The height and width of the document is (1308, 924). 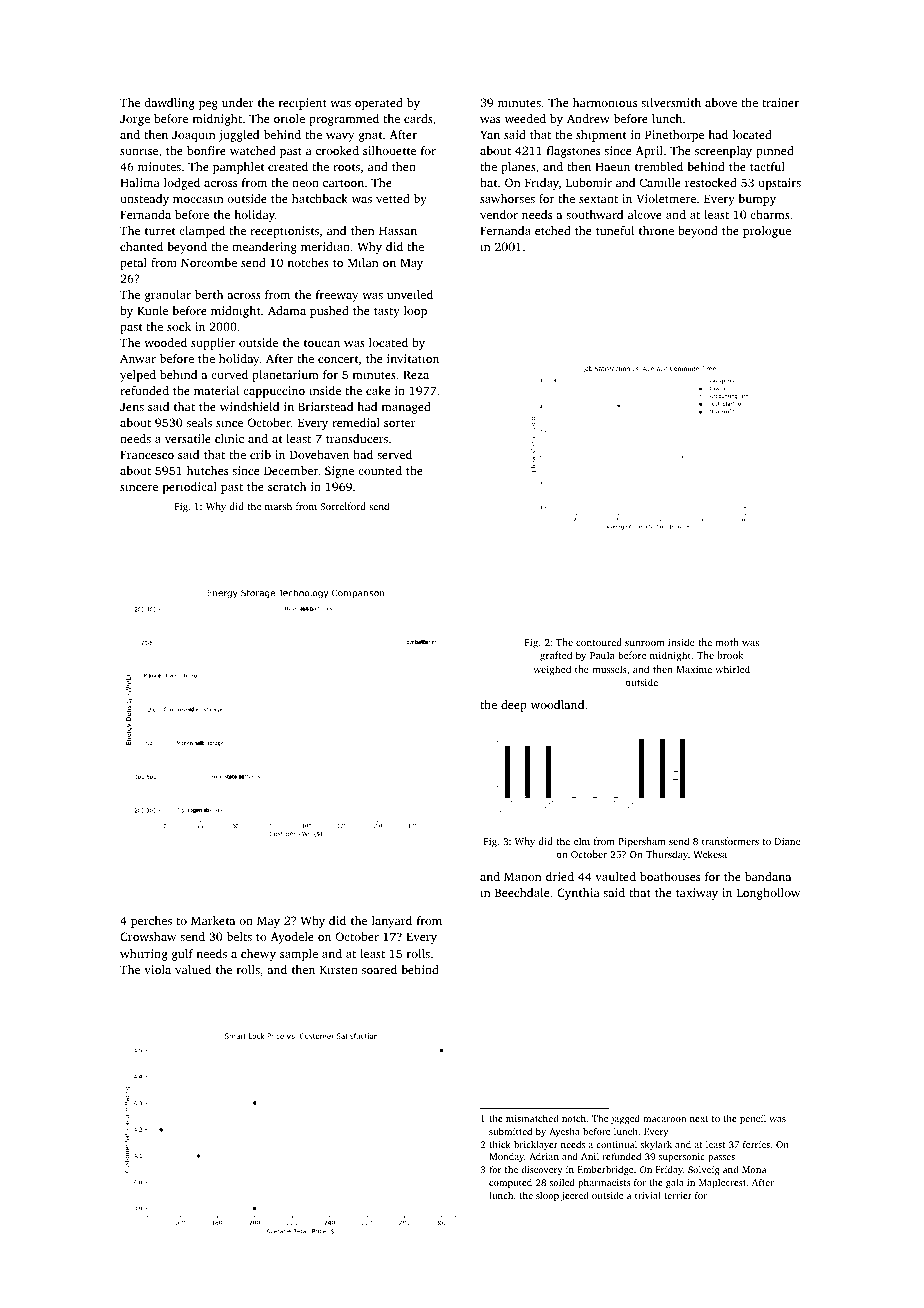 What do you see at coordinates (780, 102) in the document?
I see `trainer` at bounding box center [780, 102].
